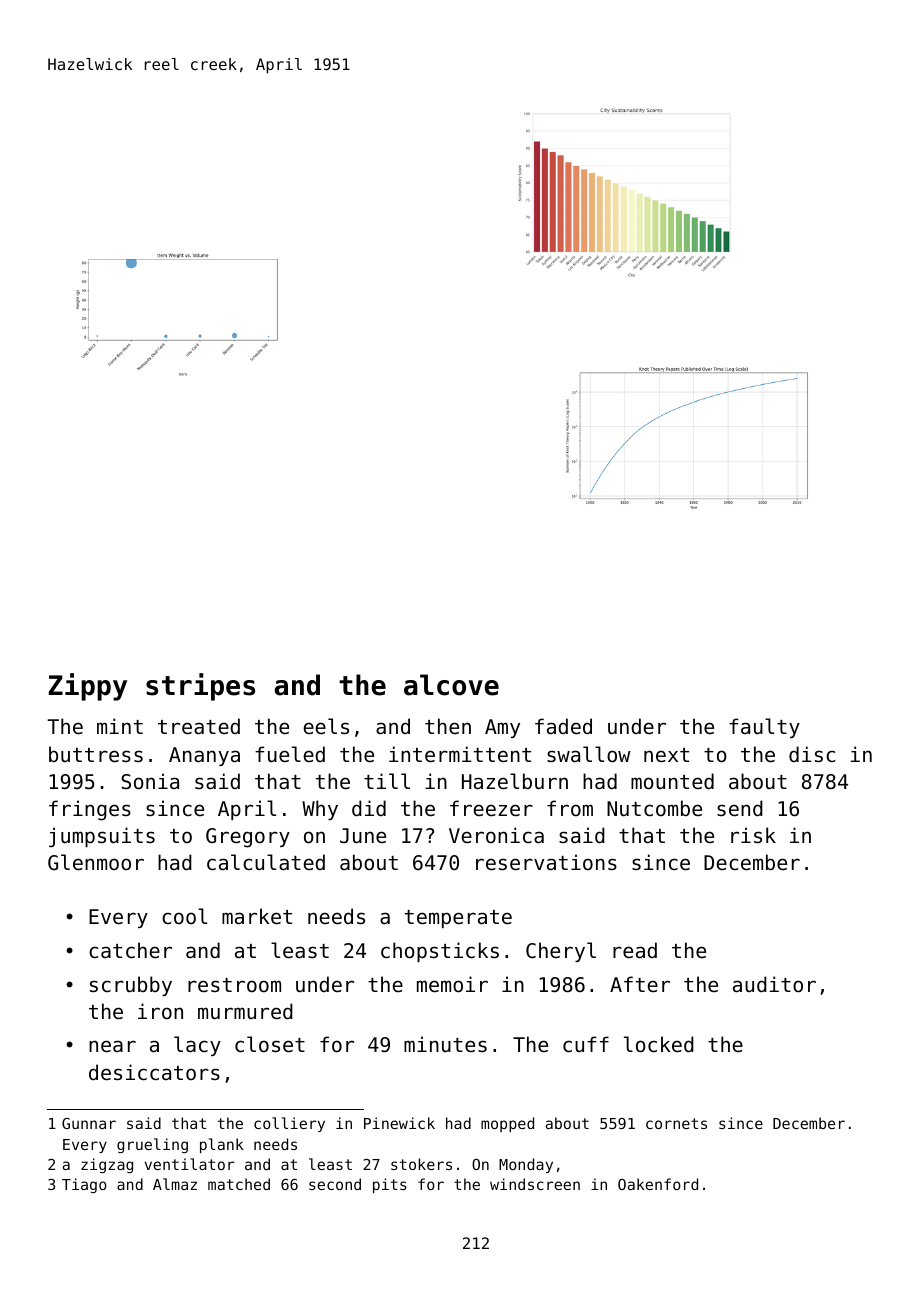 Image resolution: width=924 pixels, height=1308 pixels. I want to click on alcove, so click(451, 685).
